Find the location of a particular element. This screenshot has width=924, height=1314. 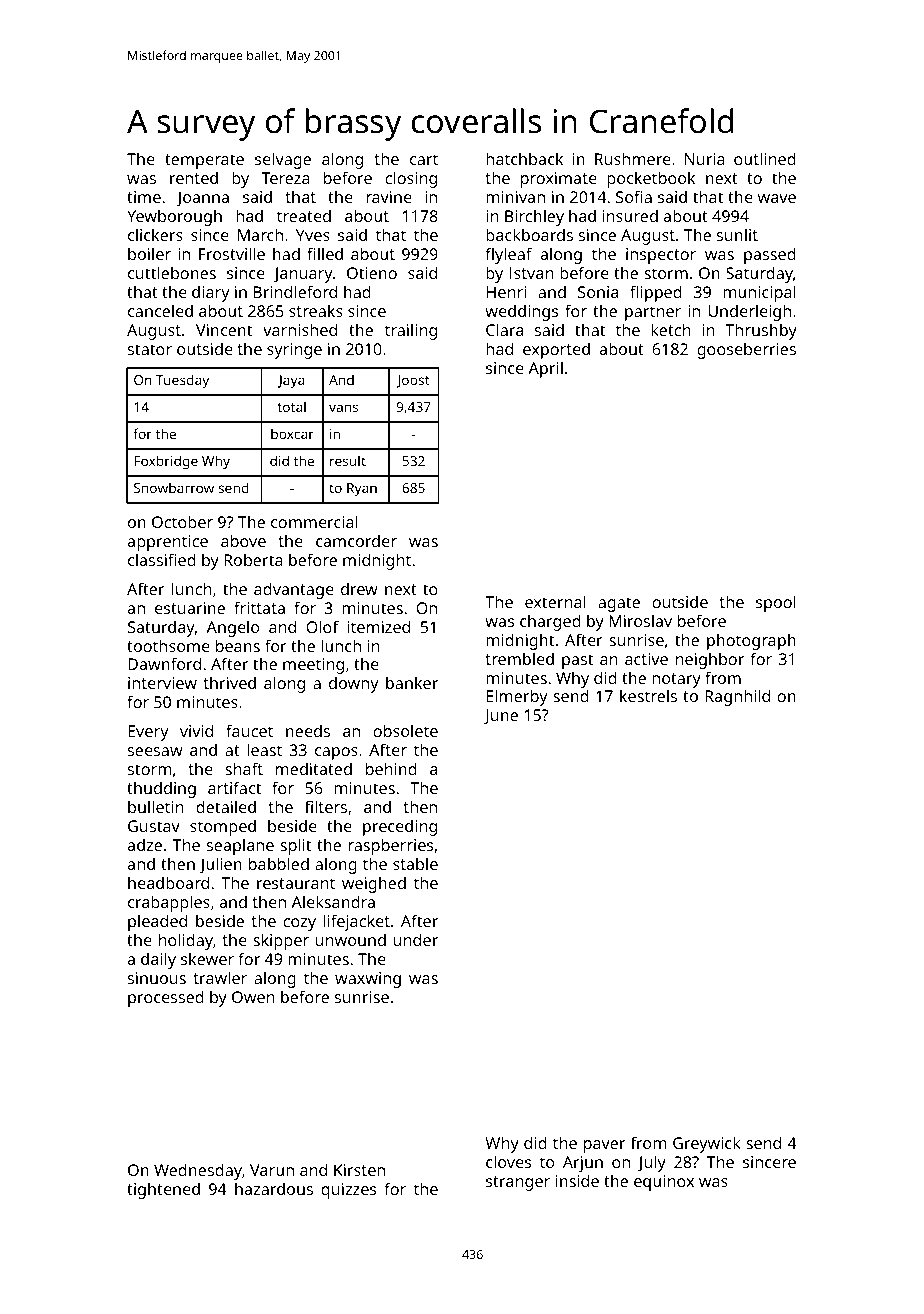

quizzes is located at coordinates (348, 1191).
